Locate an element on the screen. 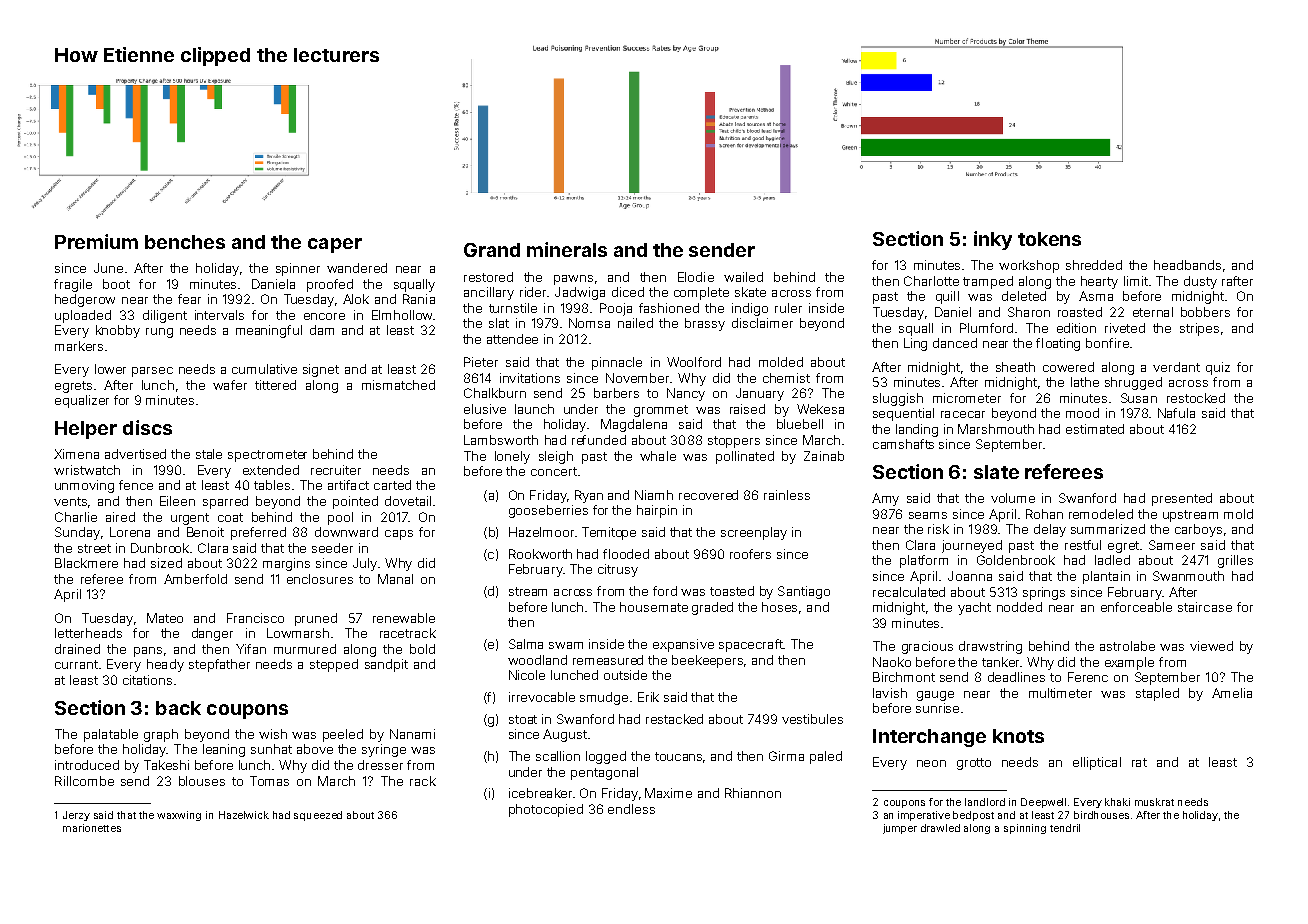 The width and height of the screenshot is (1308, 924). minerals is located at coordinates (567, 249).
